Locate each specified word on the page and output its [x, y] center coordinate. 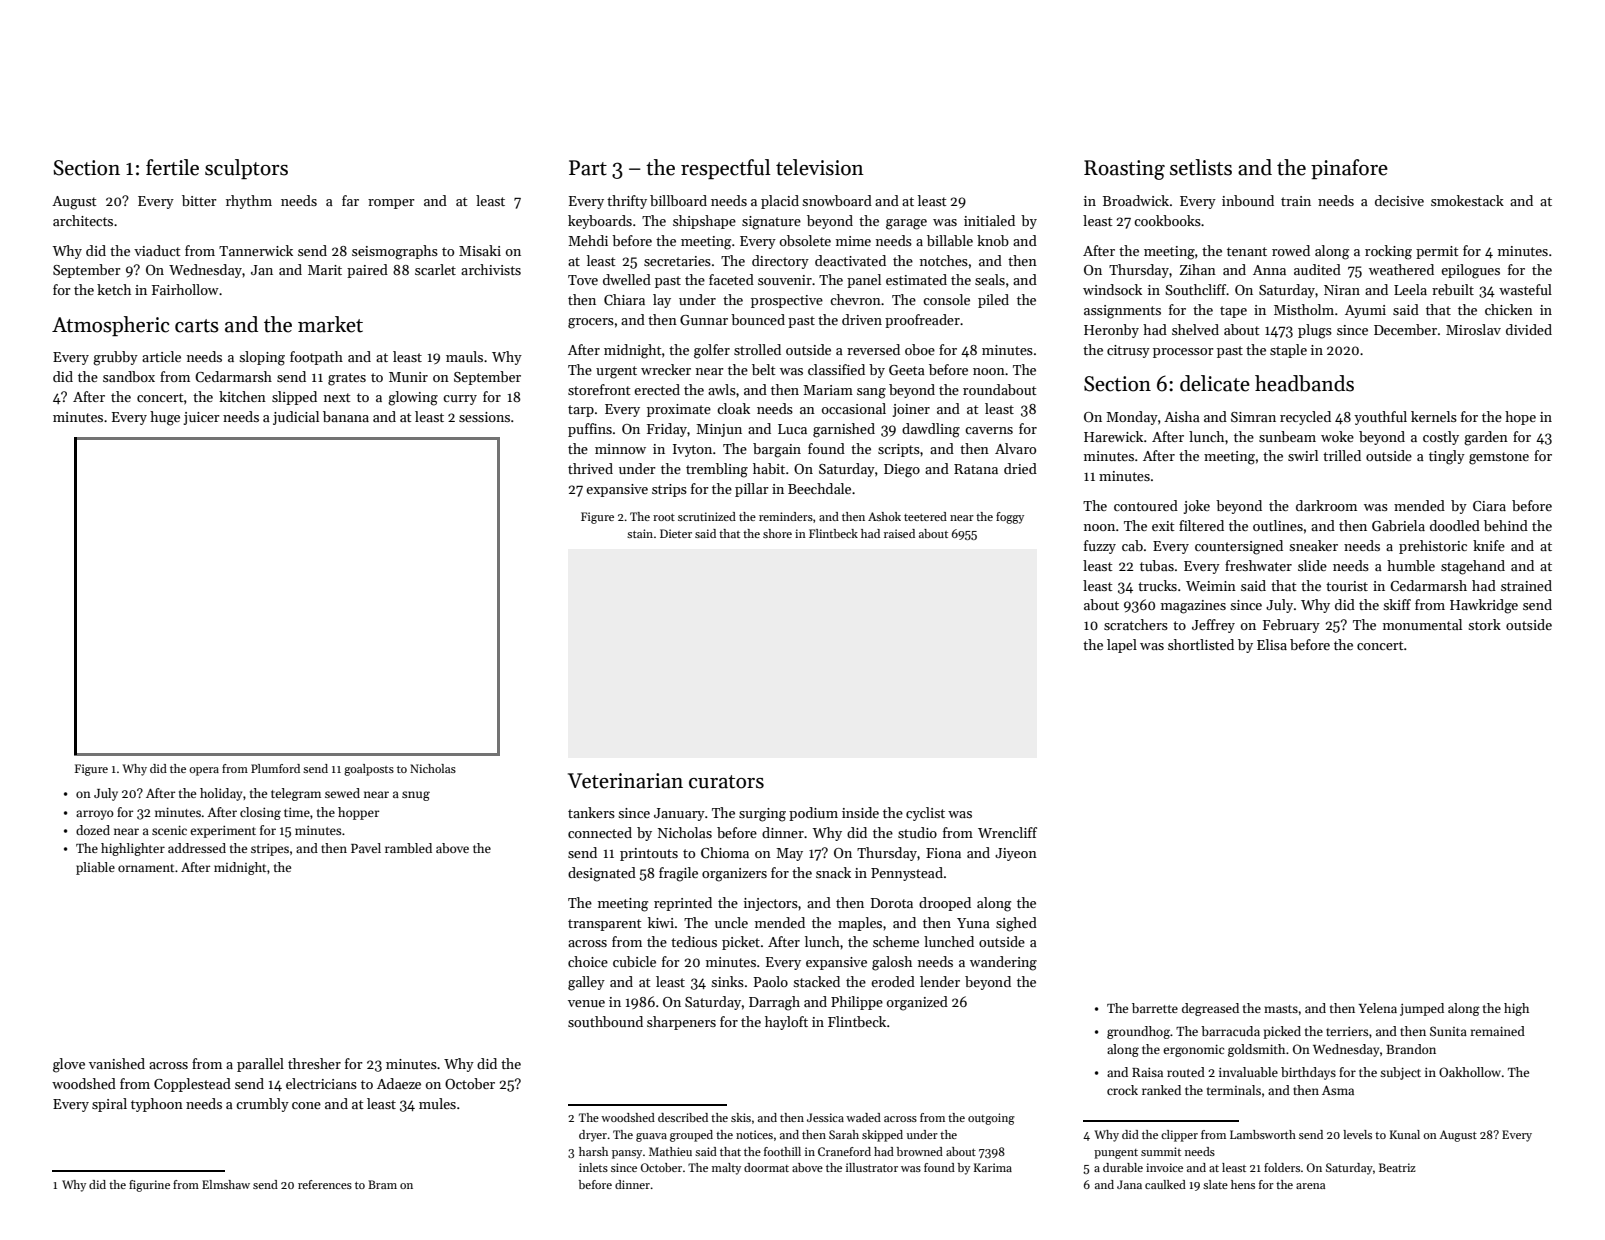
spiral [109, 1105]
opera [204, 771]
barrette [1155, 1008]
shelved [1195, 329]
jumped [1422, 1009]
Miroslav [1473, 329]
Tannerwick [256, 250]
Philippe [857, 1003]
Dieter [676, 533]
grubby [115, 358]
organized [917, 1003]
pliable [95, 868]
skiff [1397, 604]
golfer [712, 351]
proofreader [922, 321]
